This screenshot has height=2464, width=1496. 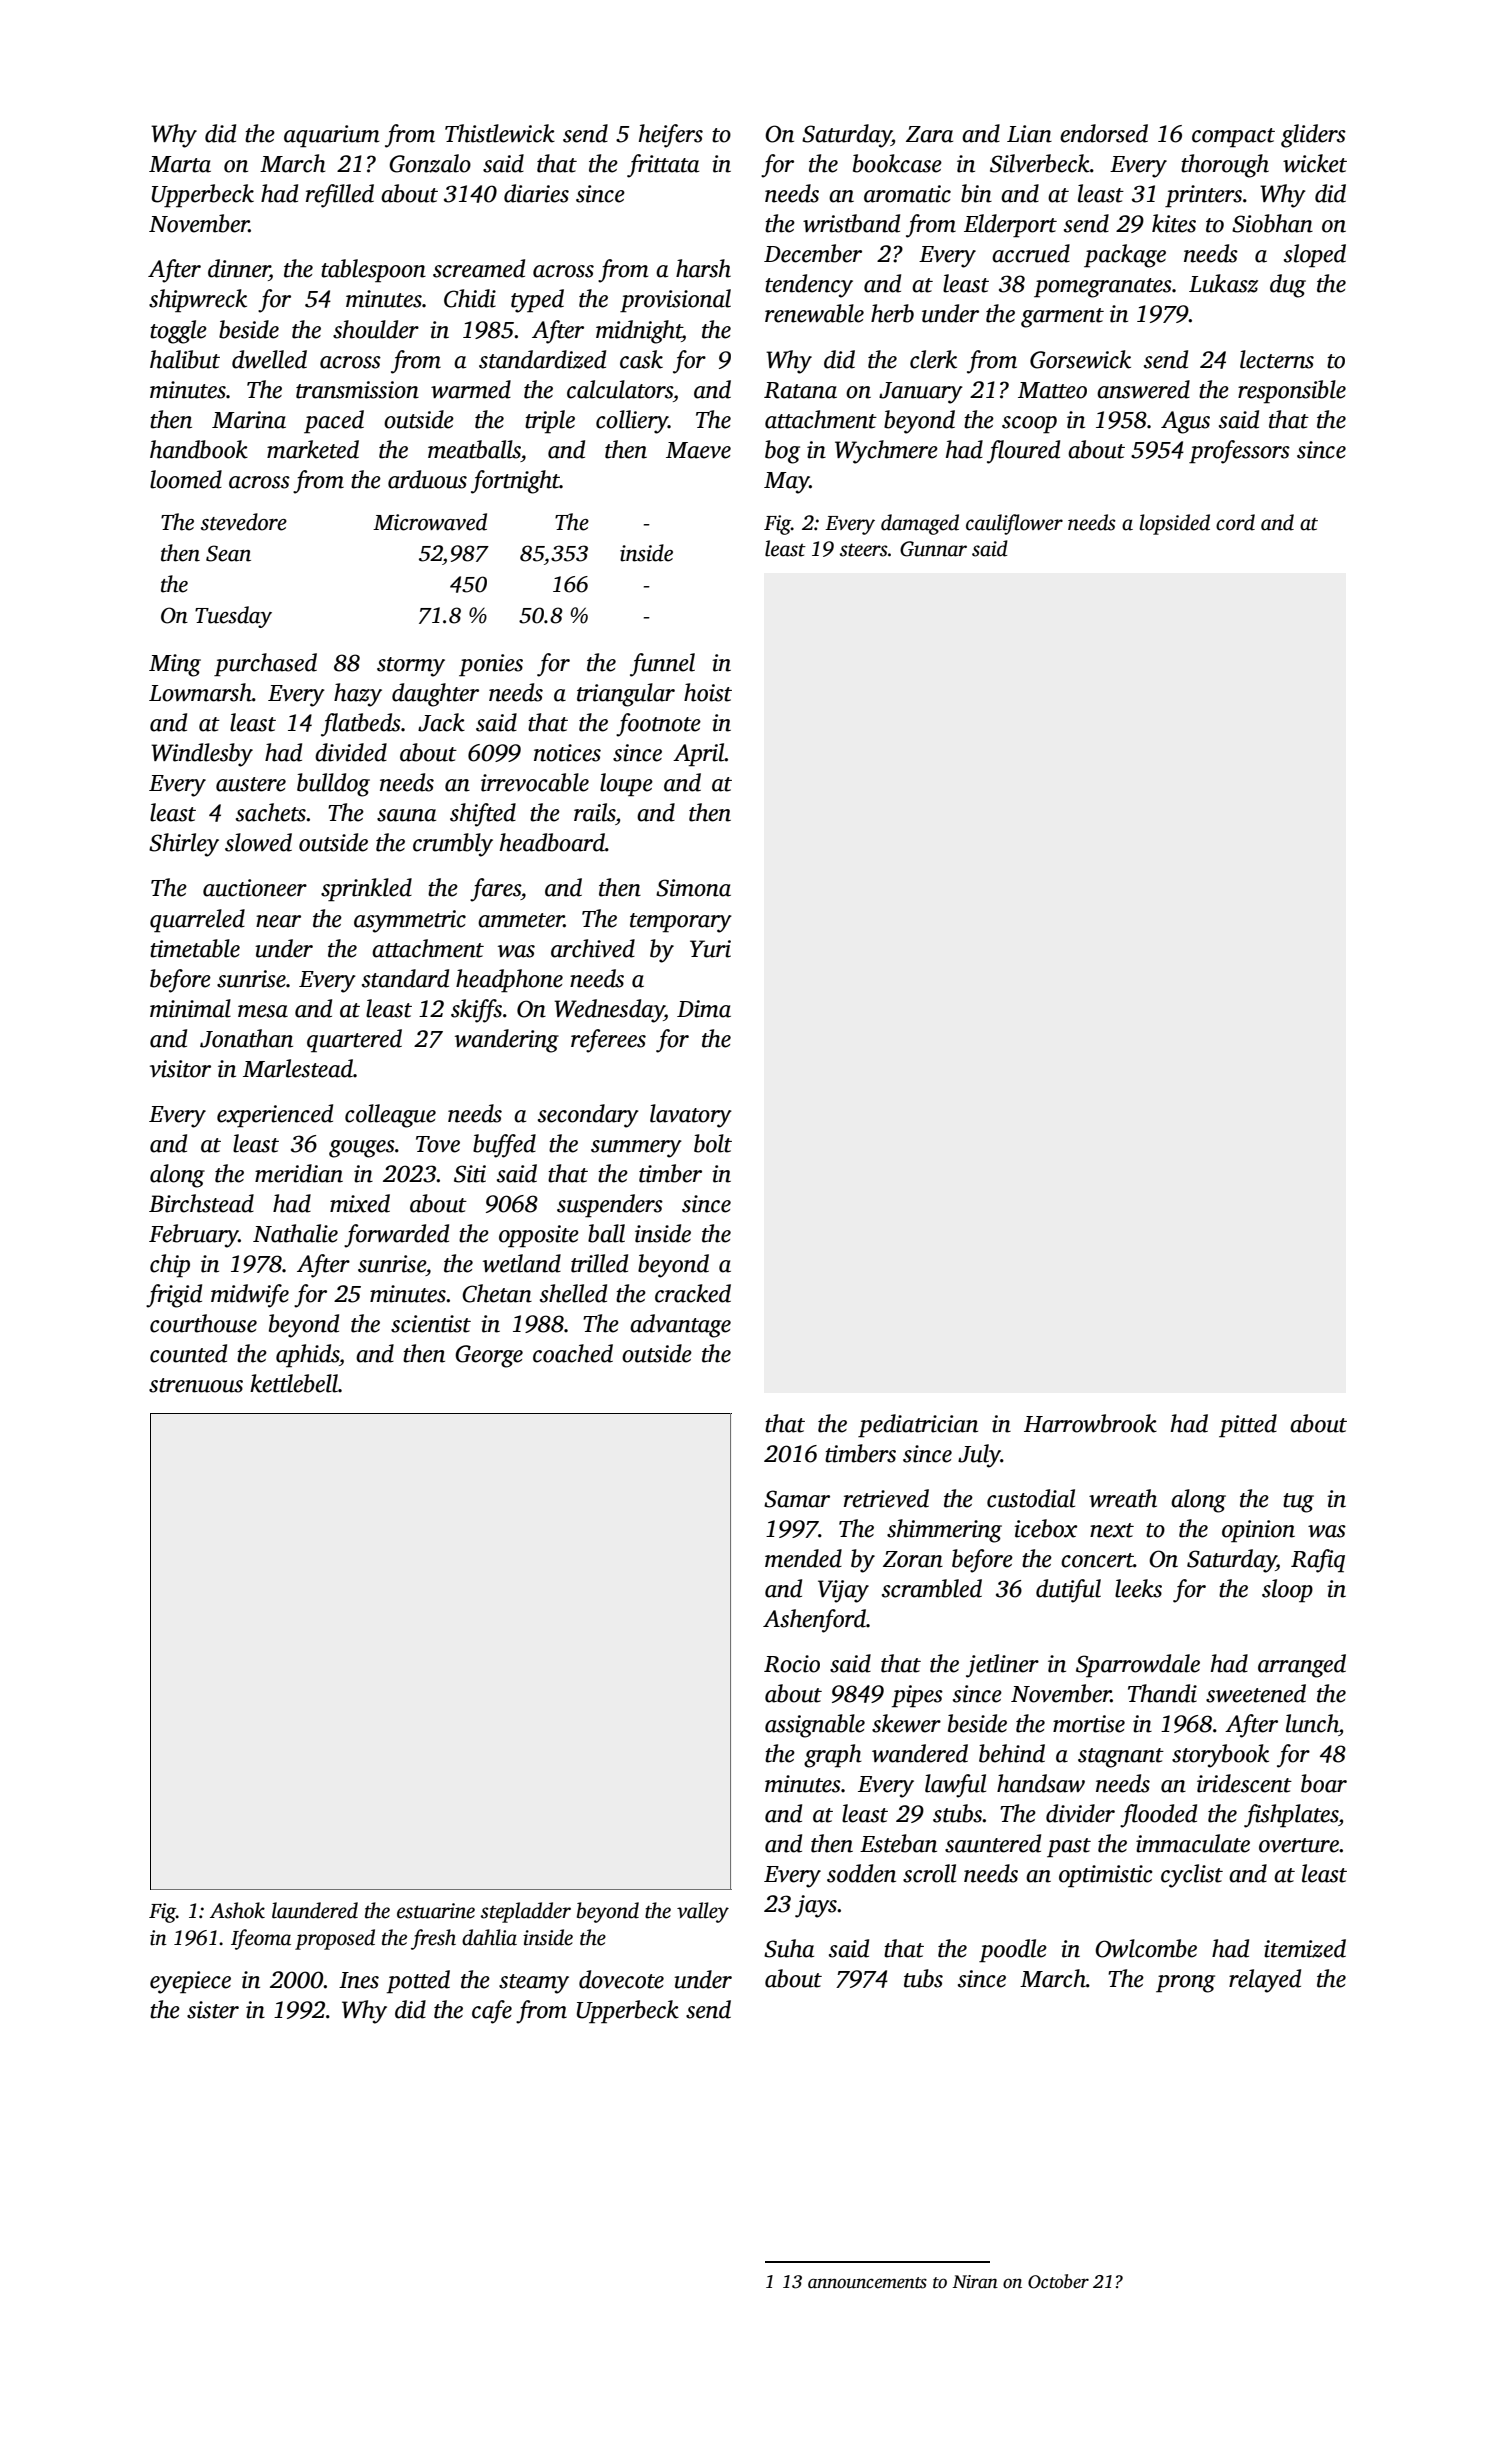 What do you see at coordinates (492, 2012) in the screenshot?
I see `cafe` at bounding box center [492, 2012].
